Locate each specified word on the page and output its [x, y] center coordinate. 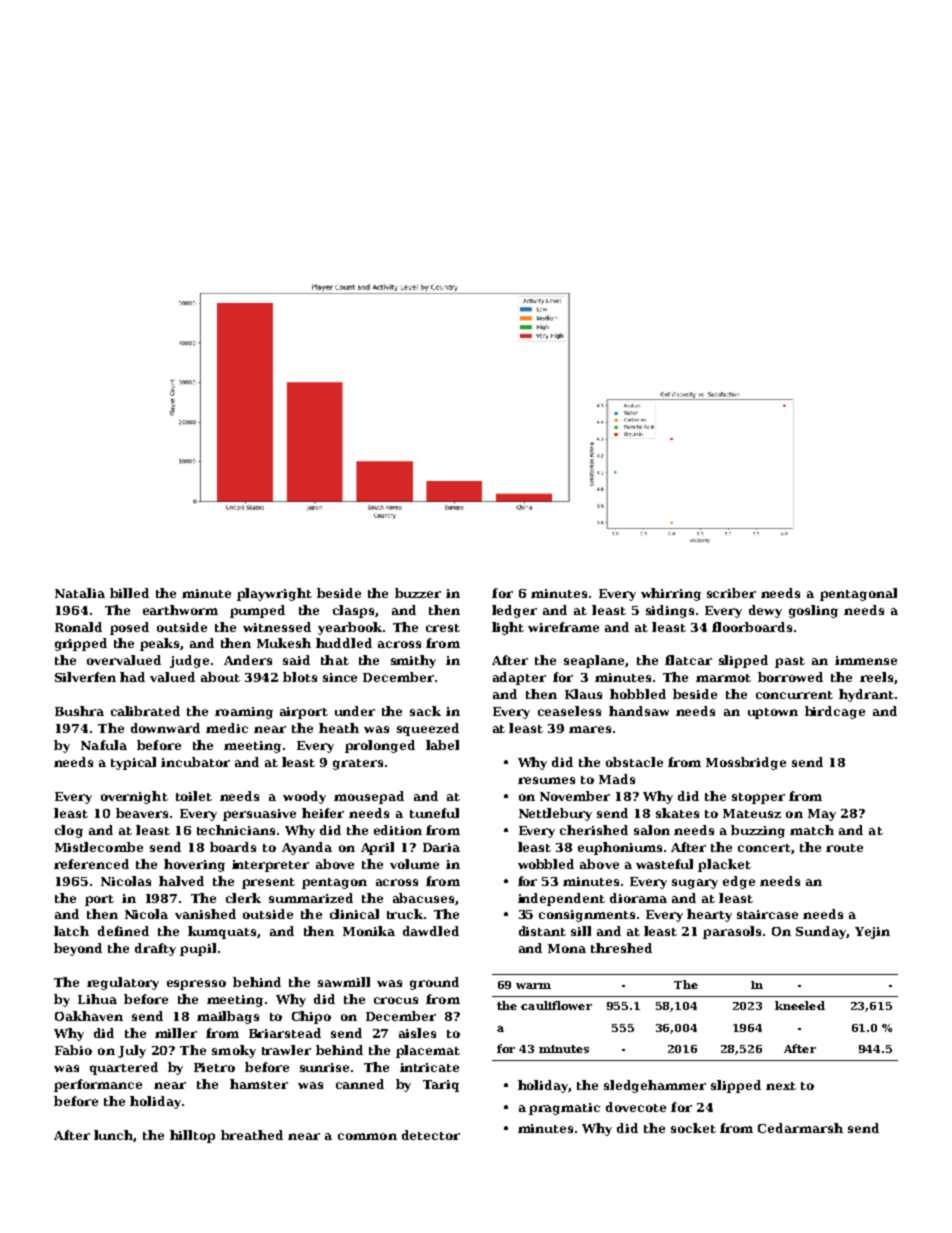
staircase [767, 914]
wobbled [546, 864]
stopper [758, 798]
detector [431, 1135]
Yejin [872, 933]
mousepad [369, 797]
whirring [671, 594]
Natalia [80, 593]
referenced [91, 864]
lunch [113, 1135]
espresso [196, 985]
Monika [369, 931]
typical [133, 763]
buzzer [418, 593]
